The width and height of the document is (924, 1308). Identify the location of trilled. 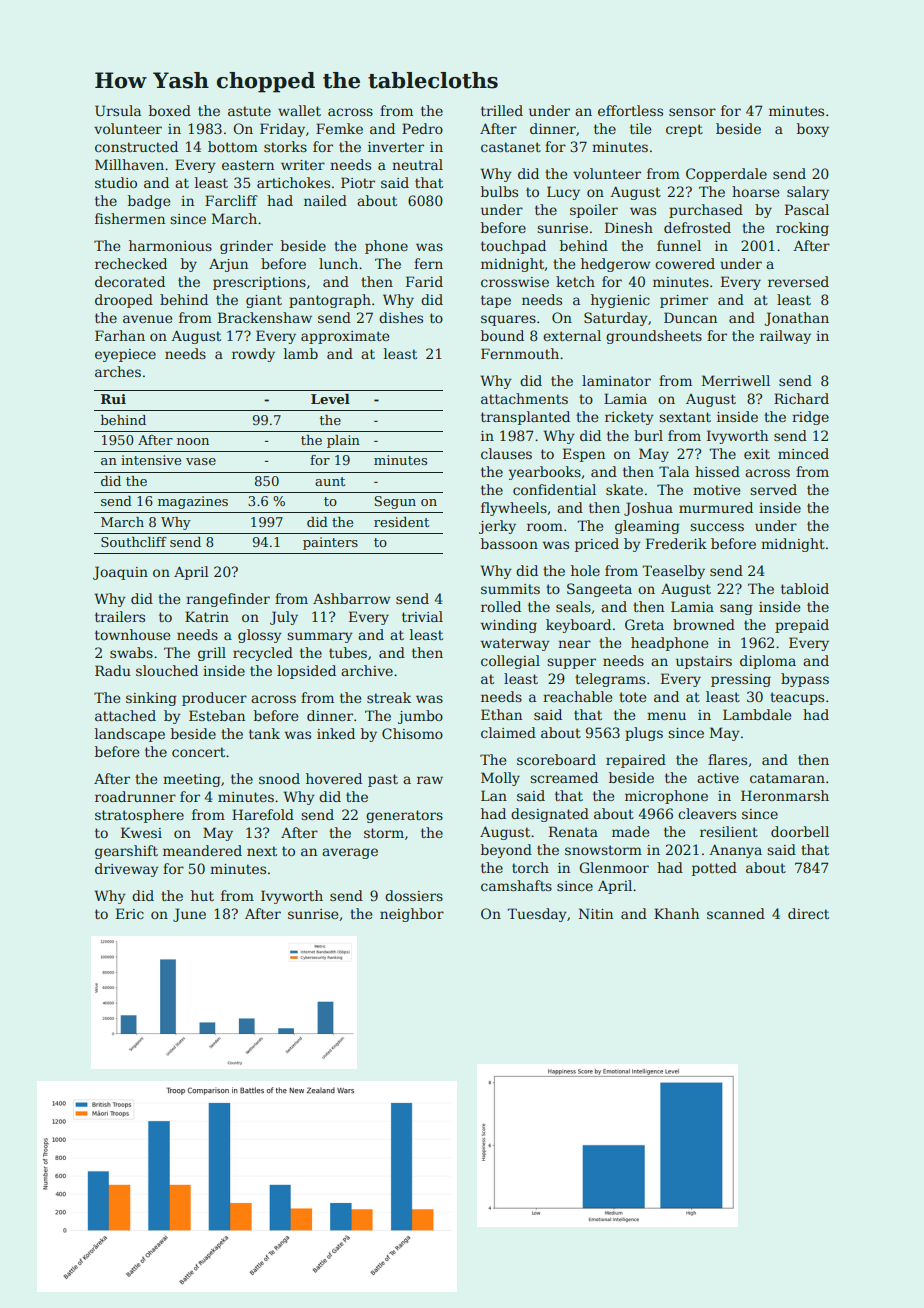
(502, 110).
